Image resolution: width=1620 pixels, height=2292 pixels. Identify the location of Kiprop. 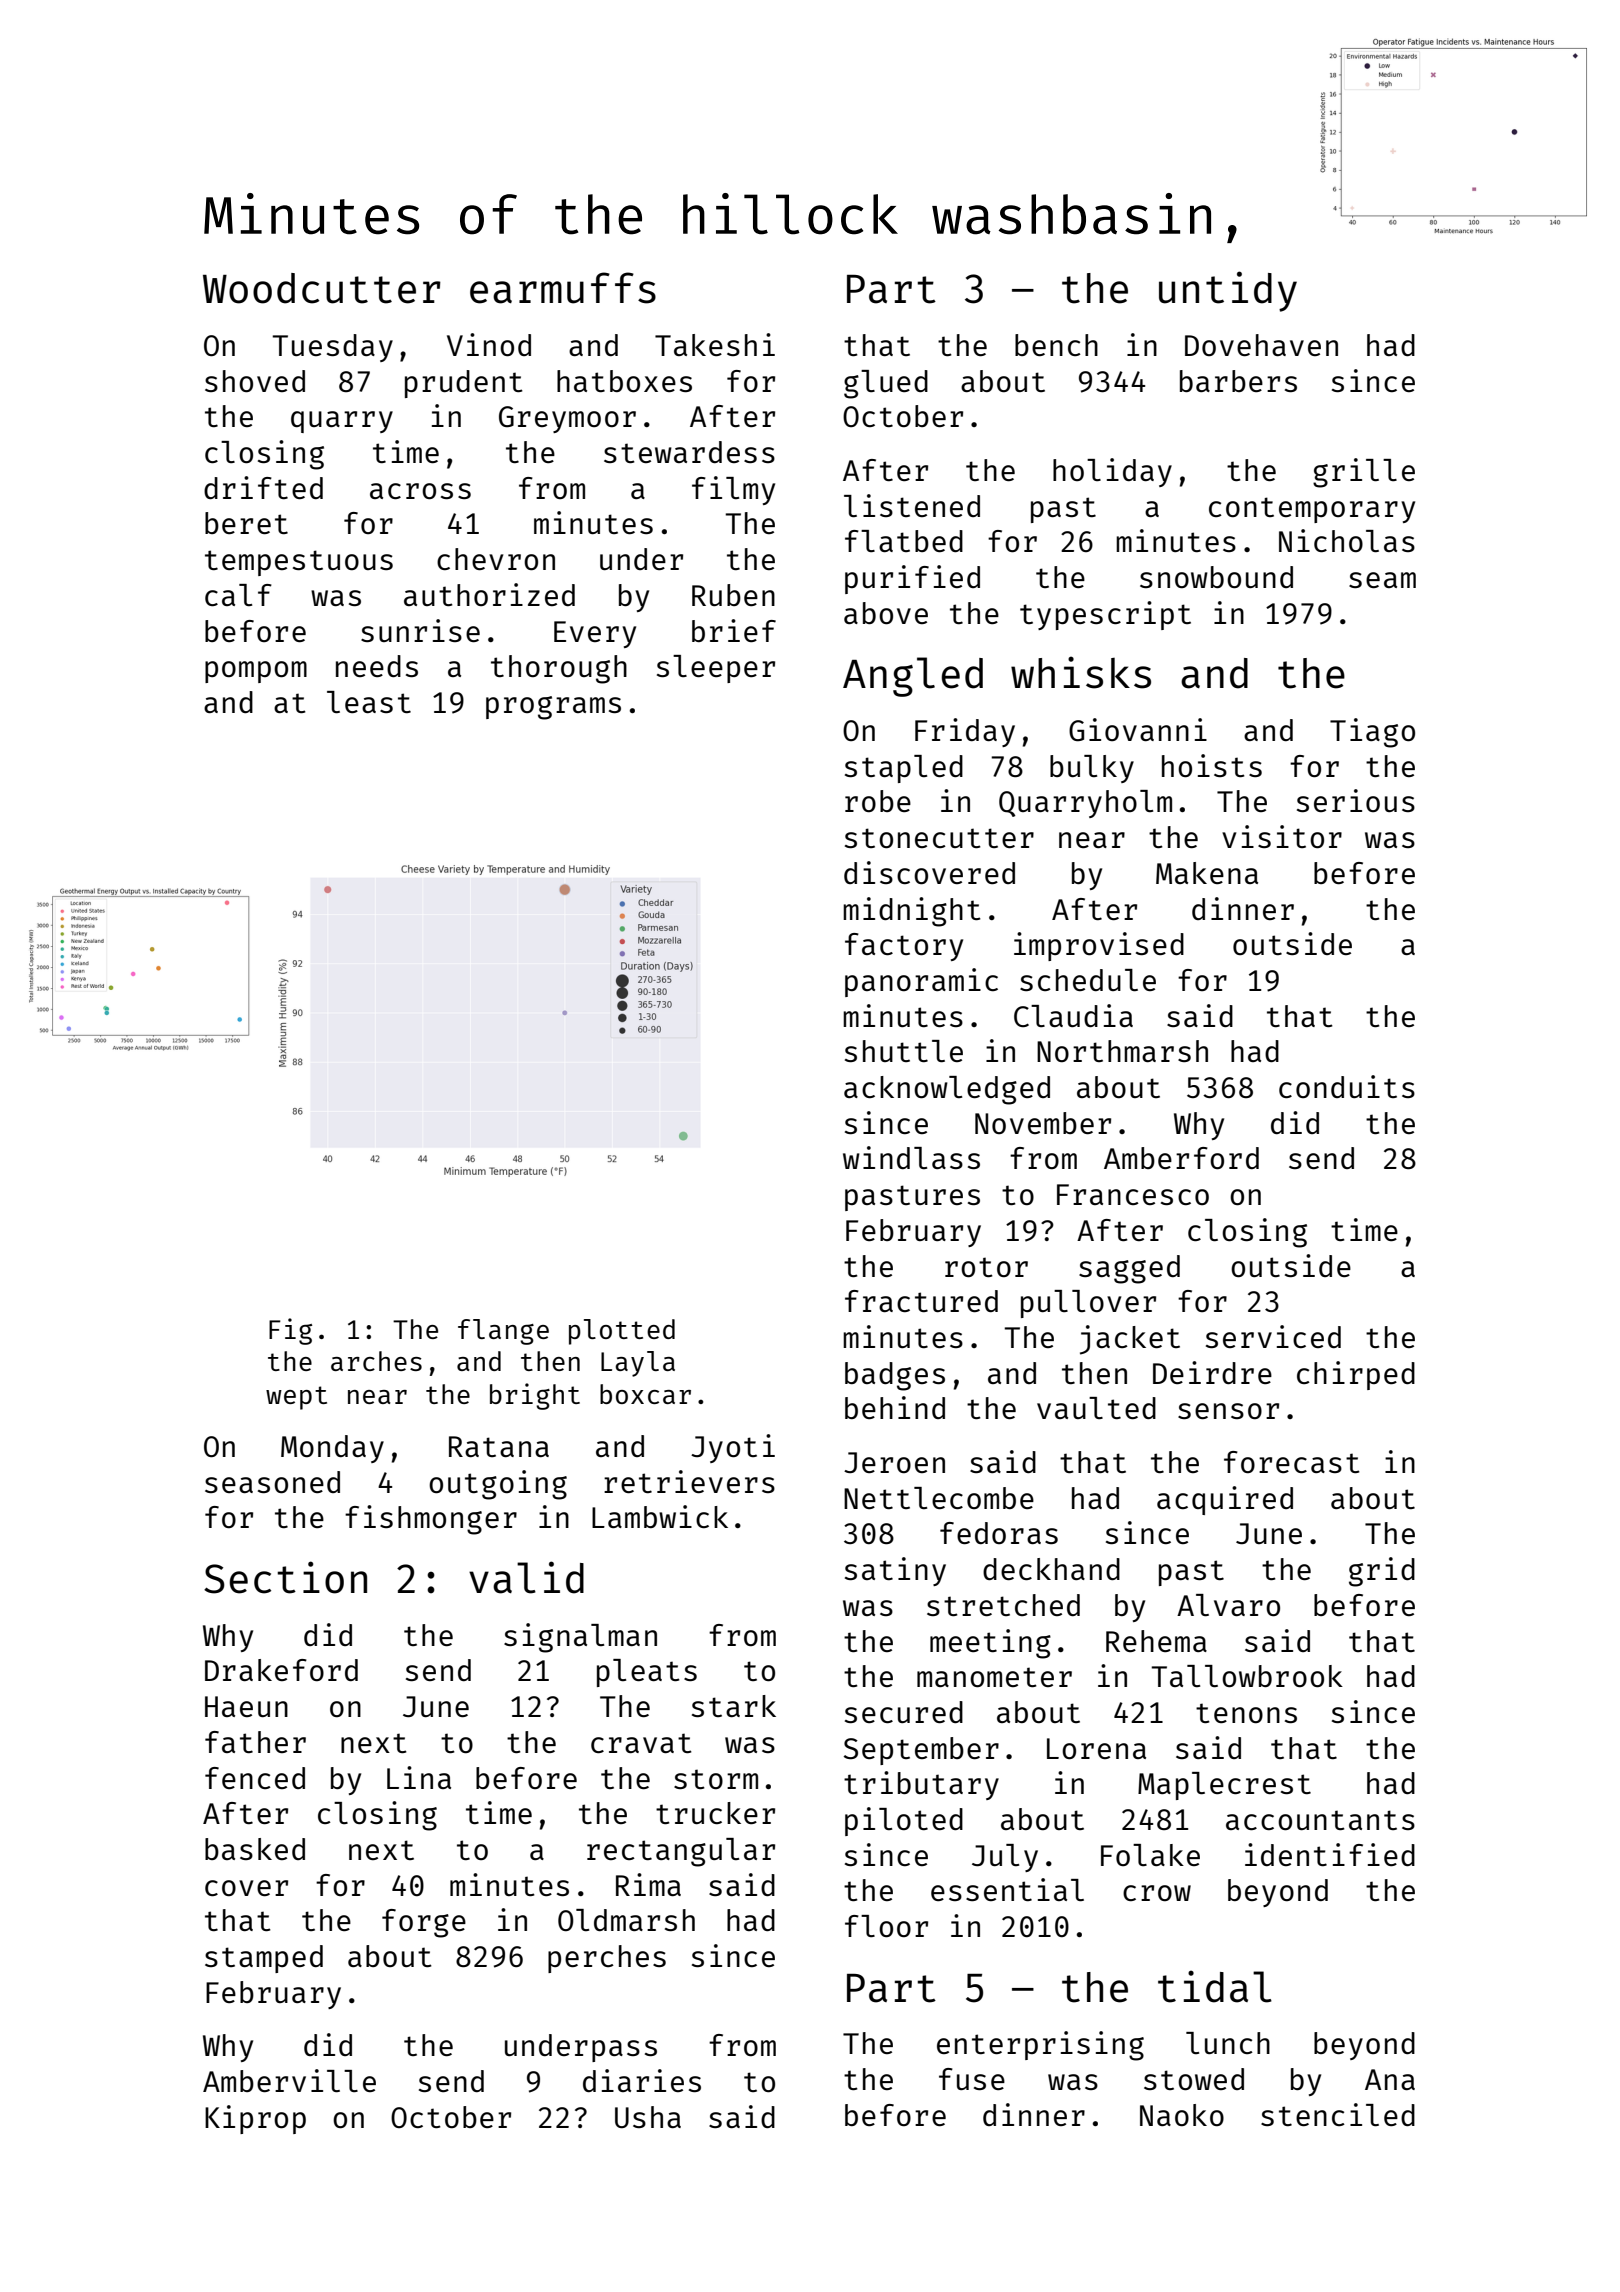
(255, 2119).
